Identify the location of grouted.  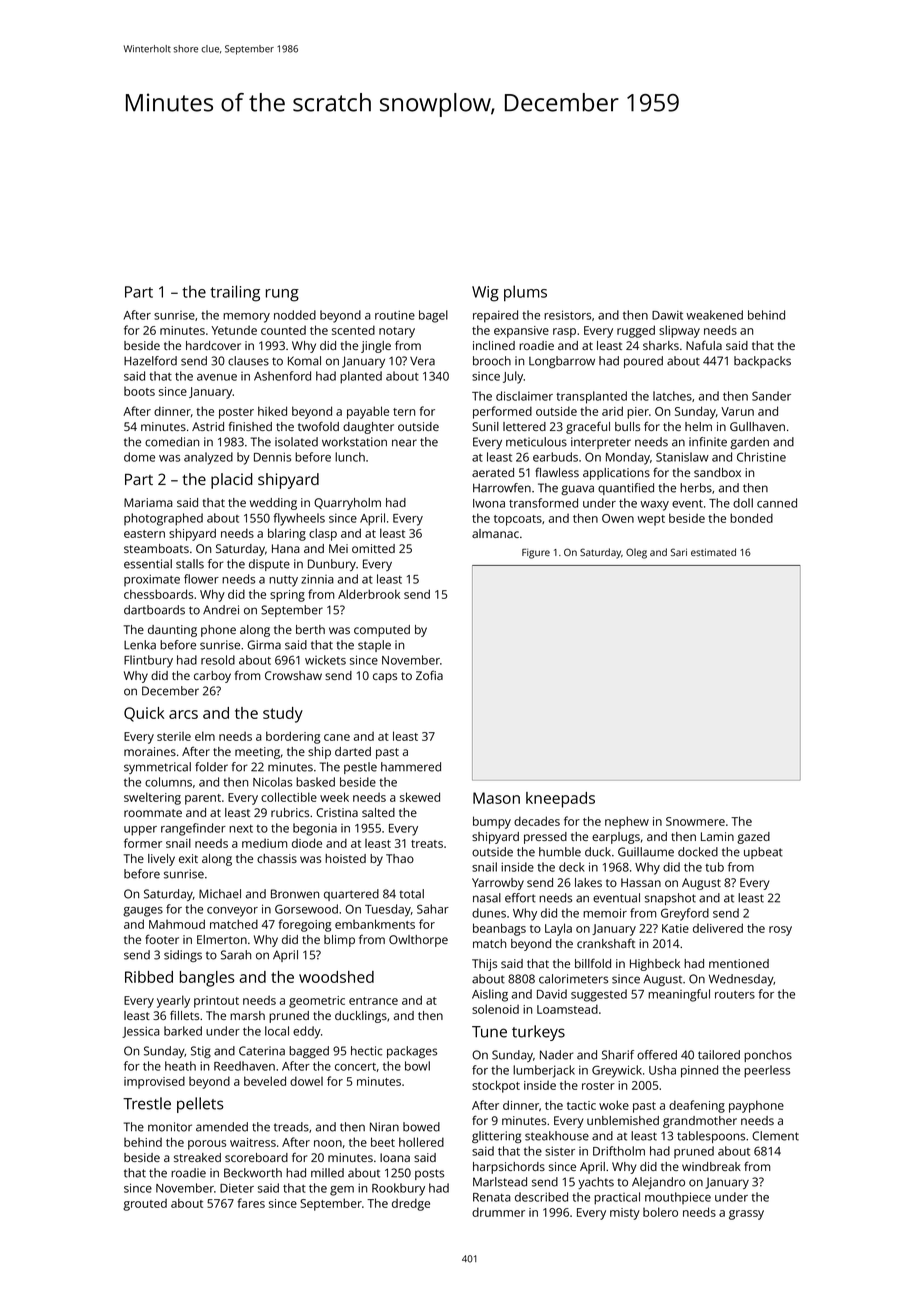
(145, 1204).
